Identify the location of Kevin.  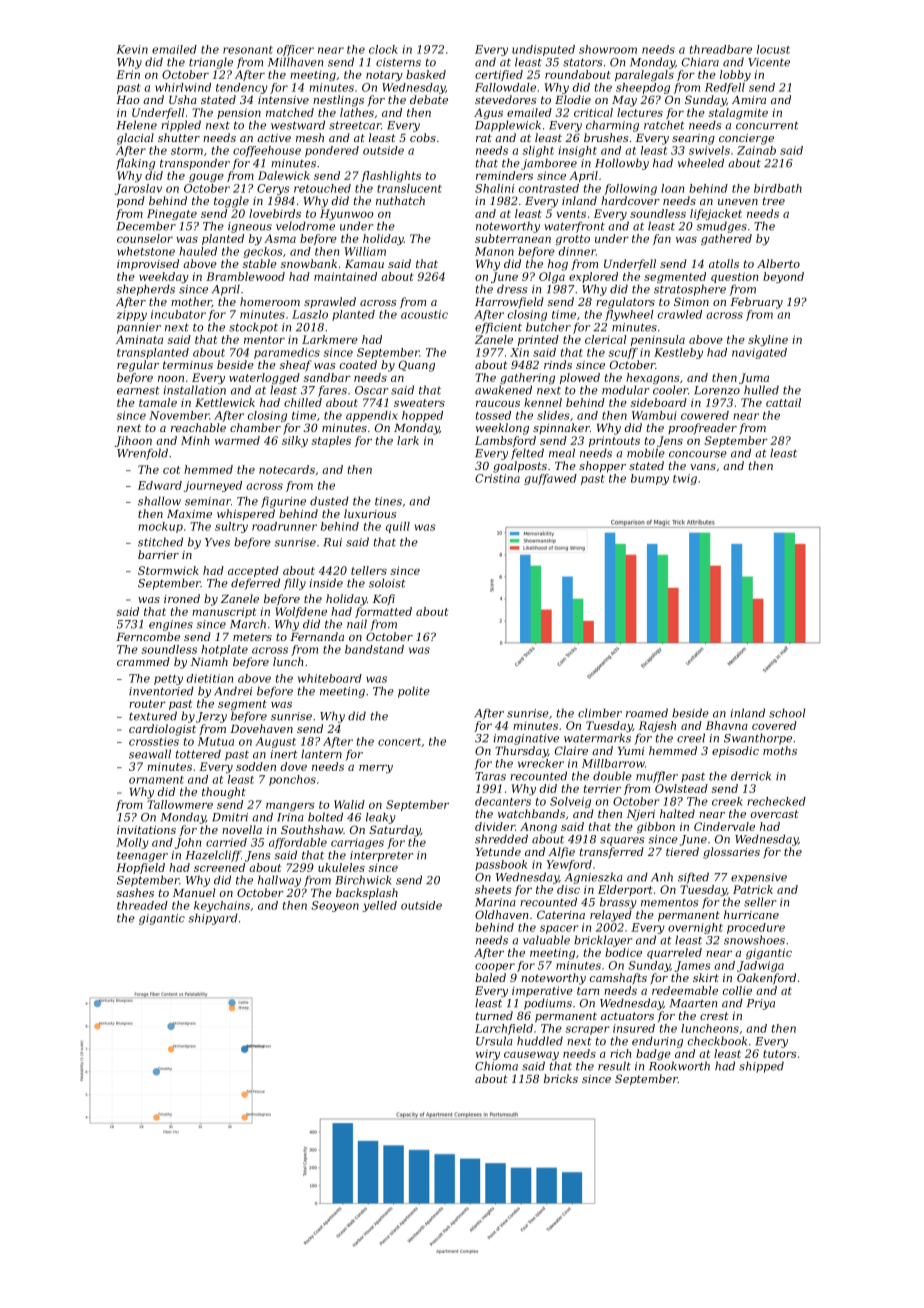
(132, 49).
